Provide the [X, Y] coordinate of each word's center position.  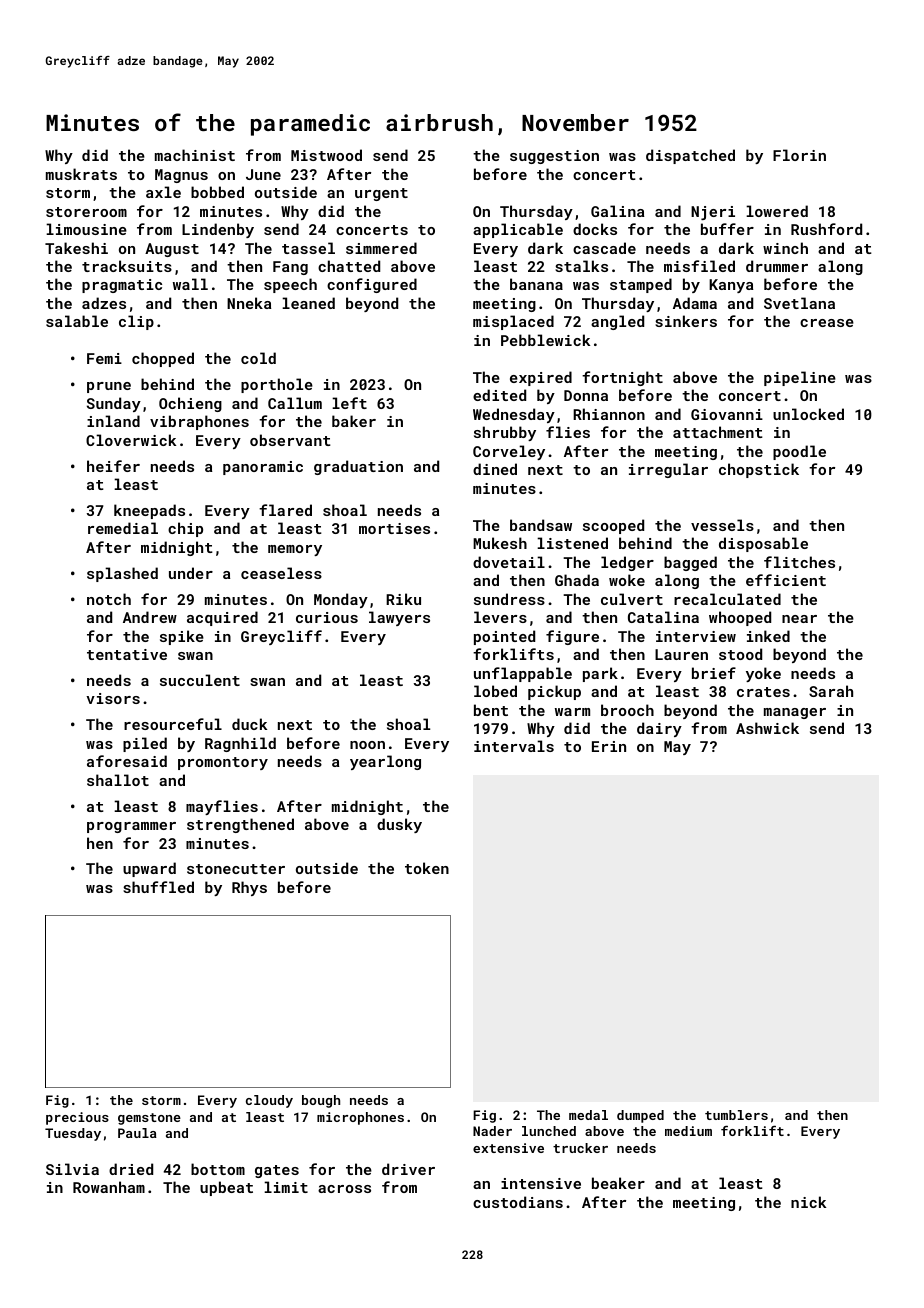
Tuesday [73, 1134]
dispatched [690, 156]
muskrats [81, 174]
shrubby [505, 433]
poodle [799, 452]
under [191, 573]
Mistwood [326, 155]
